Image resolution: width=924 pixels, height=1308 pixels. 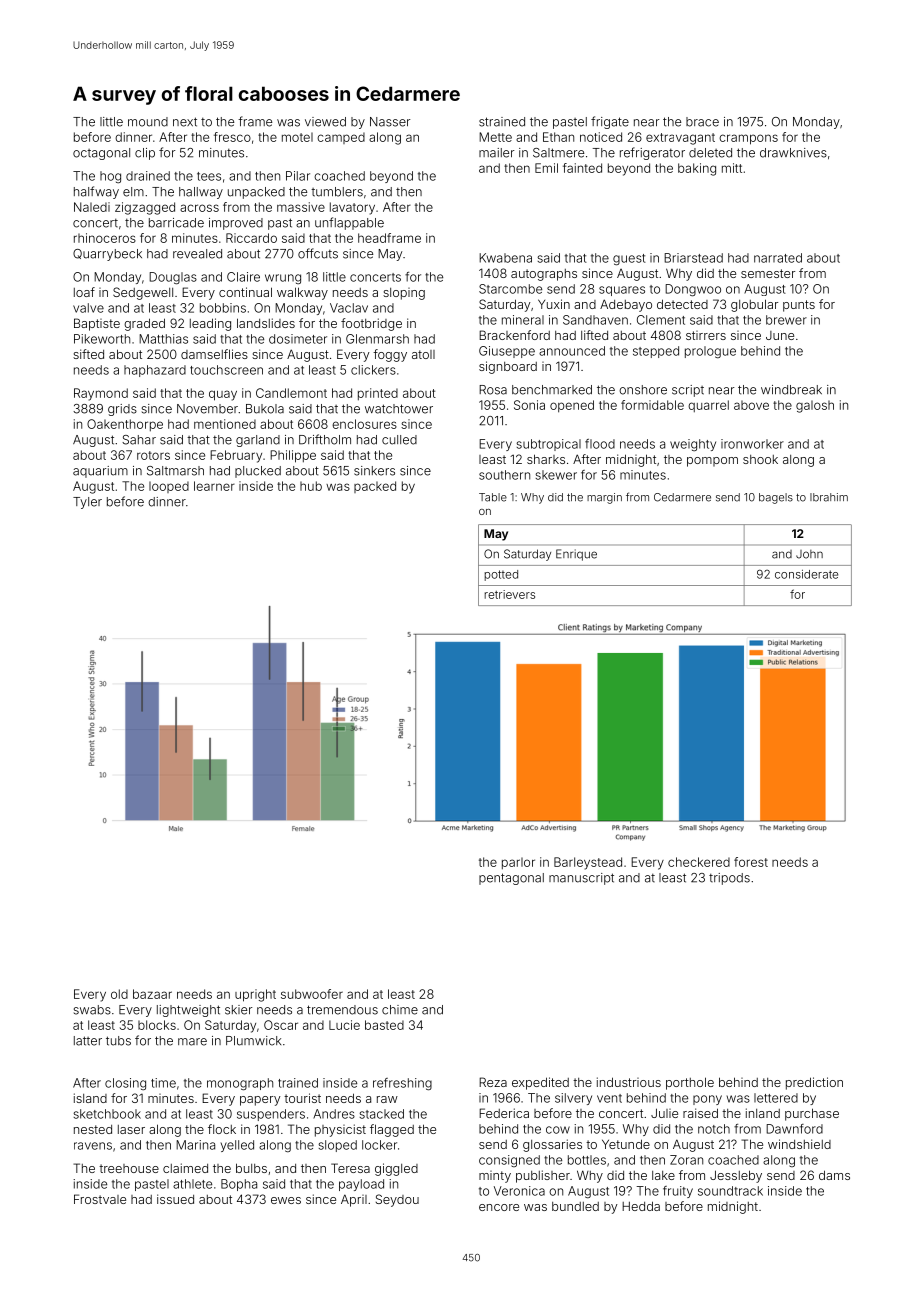 I want to click on Ethan, so click(x=558, y=137).
